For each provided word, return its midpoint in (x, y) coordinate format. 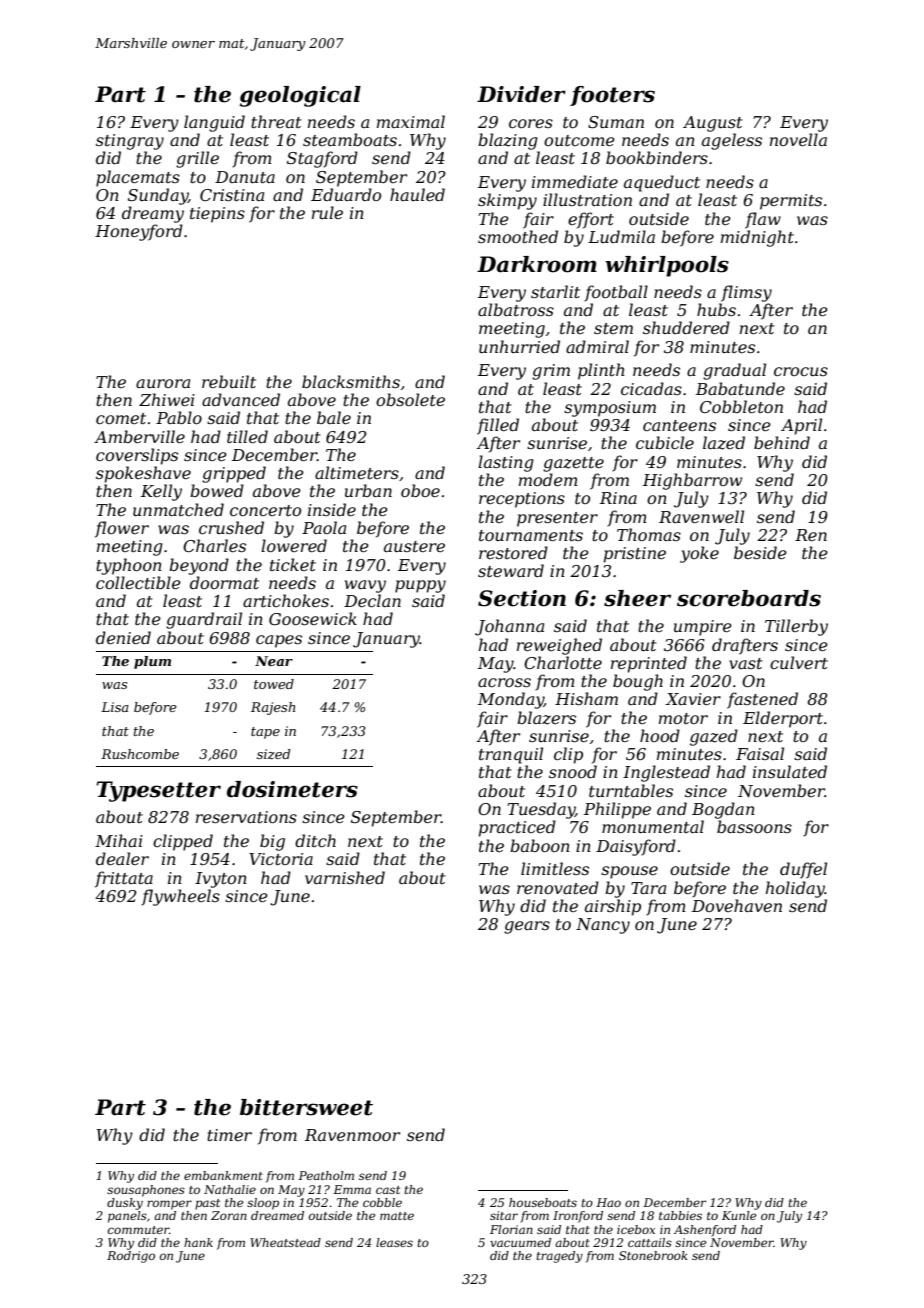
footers (612, 96)
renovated (558, 887)
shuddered (686, 327)
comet (121, 418)
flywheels (180, 897)
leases (394, 1242)
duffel (803, 870)
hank (198, 1242)
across (504, 682)
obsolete (410, 399)
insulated (790, 771)
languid (214, 123)
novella (798, 139)
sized (273, 754)
